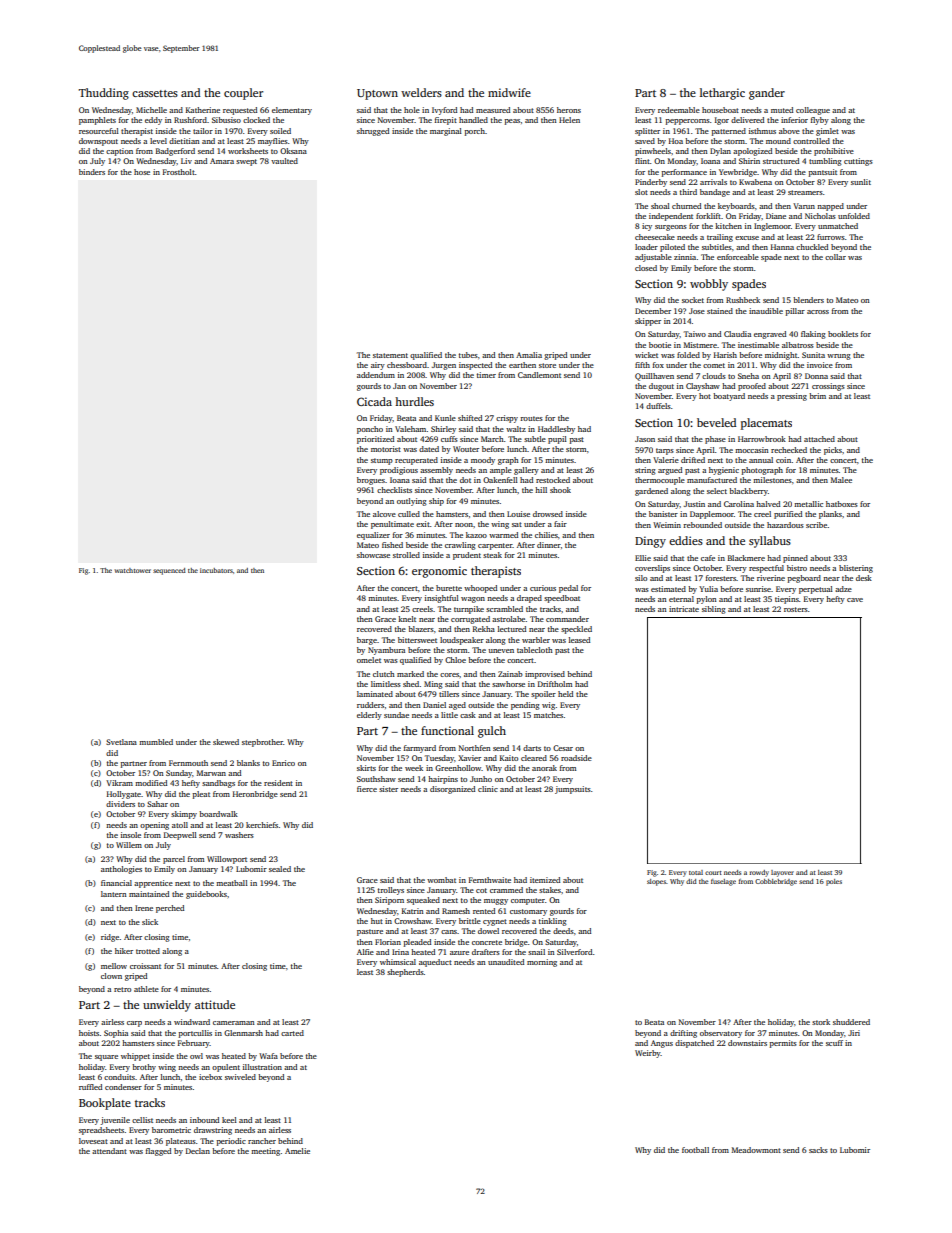 The width and height of the page is (952, 1233). I want to click on porch, so click(474, 132).
